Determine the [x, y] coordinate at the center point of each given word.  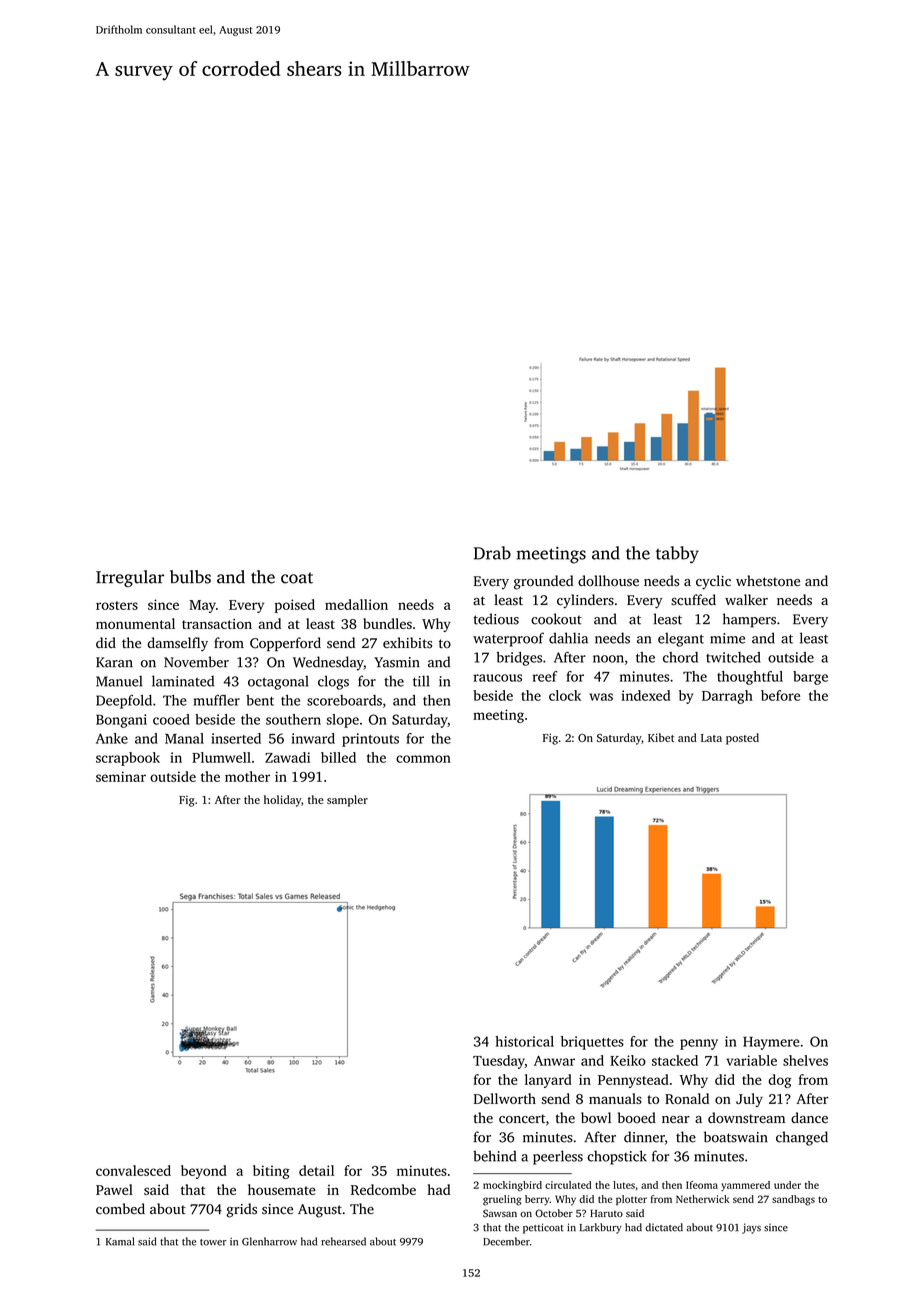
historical [525, 1041]
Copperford [285, 644]
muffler [217, 700]
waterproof [508, 639]
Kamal [120, 1241]
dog [780, 1081]
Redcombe [383, 1189]
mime [727, 638]
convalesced [133, 1170]
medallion [356, 604]
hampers [749, 620]
